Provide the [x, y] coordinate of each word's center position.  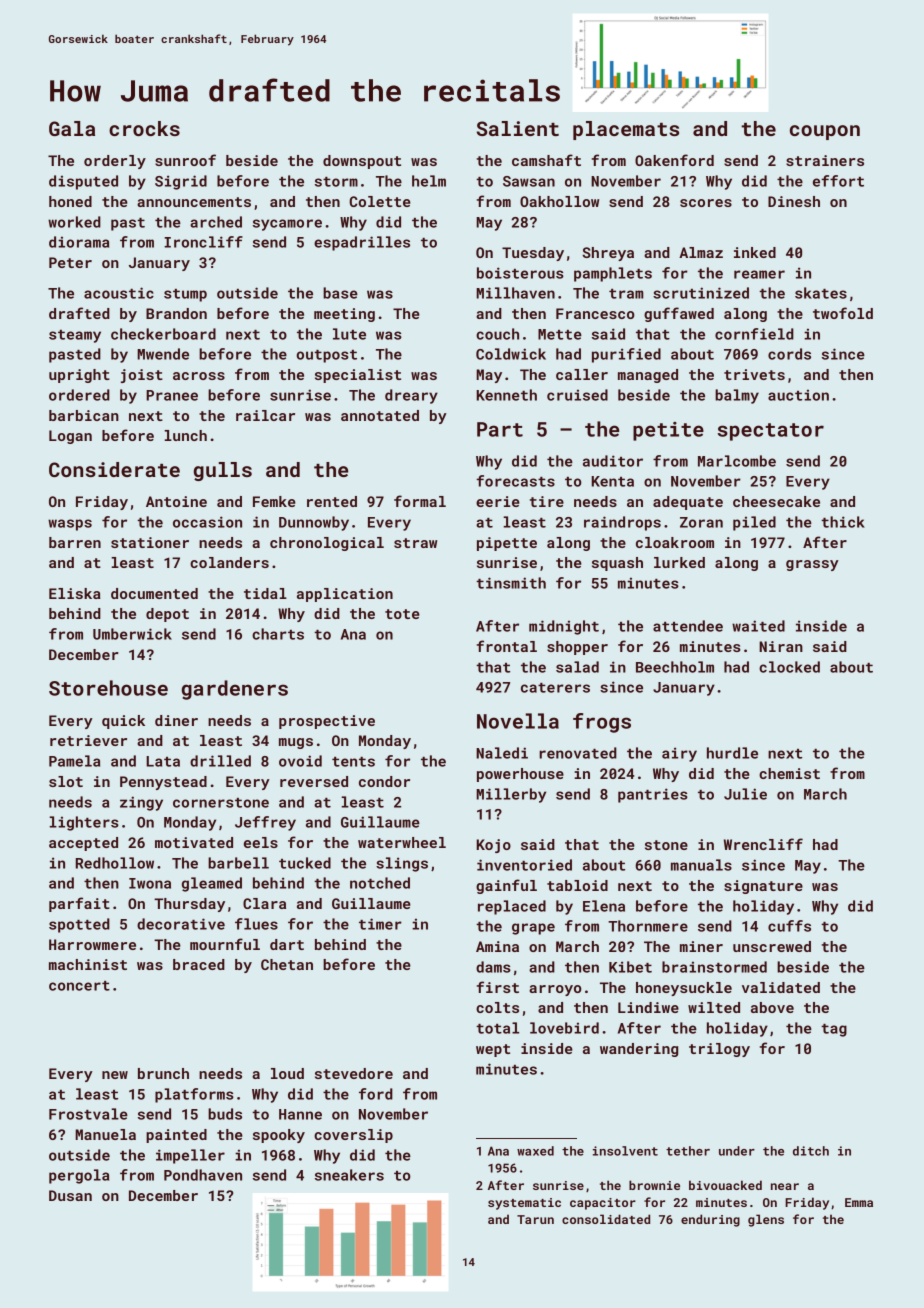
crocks [144, 128]
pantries [653, 795]
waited [758, 626]
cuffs [789, 926]
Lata [163, 761]
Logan [70, 437]
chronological [327, 544]
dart [287, 944]
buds [225, 1114]
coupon [825, 132]
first [498, 987]
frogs [602, 723]
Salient [518, 128]
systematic [524, 1204]
